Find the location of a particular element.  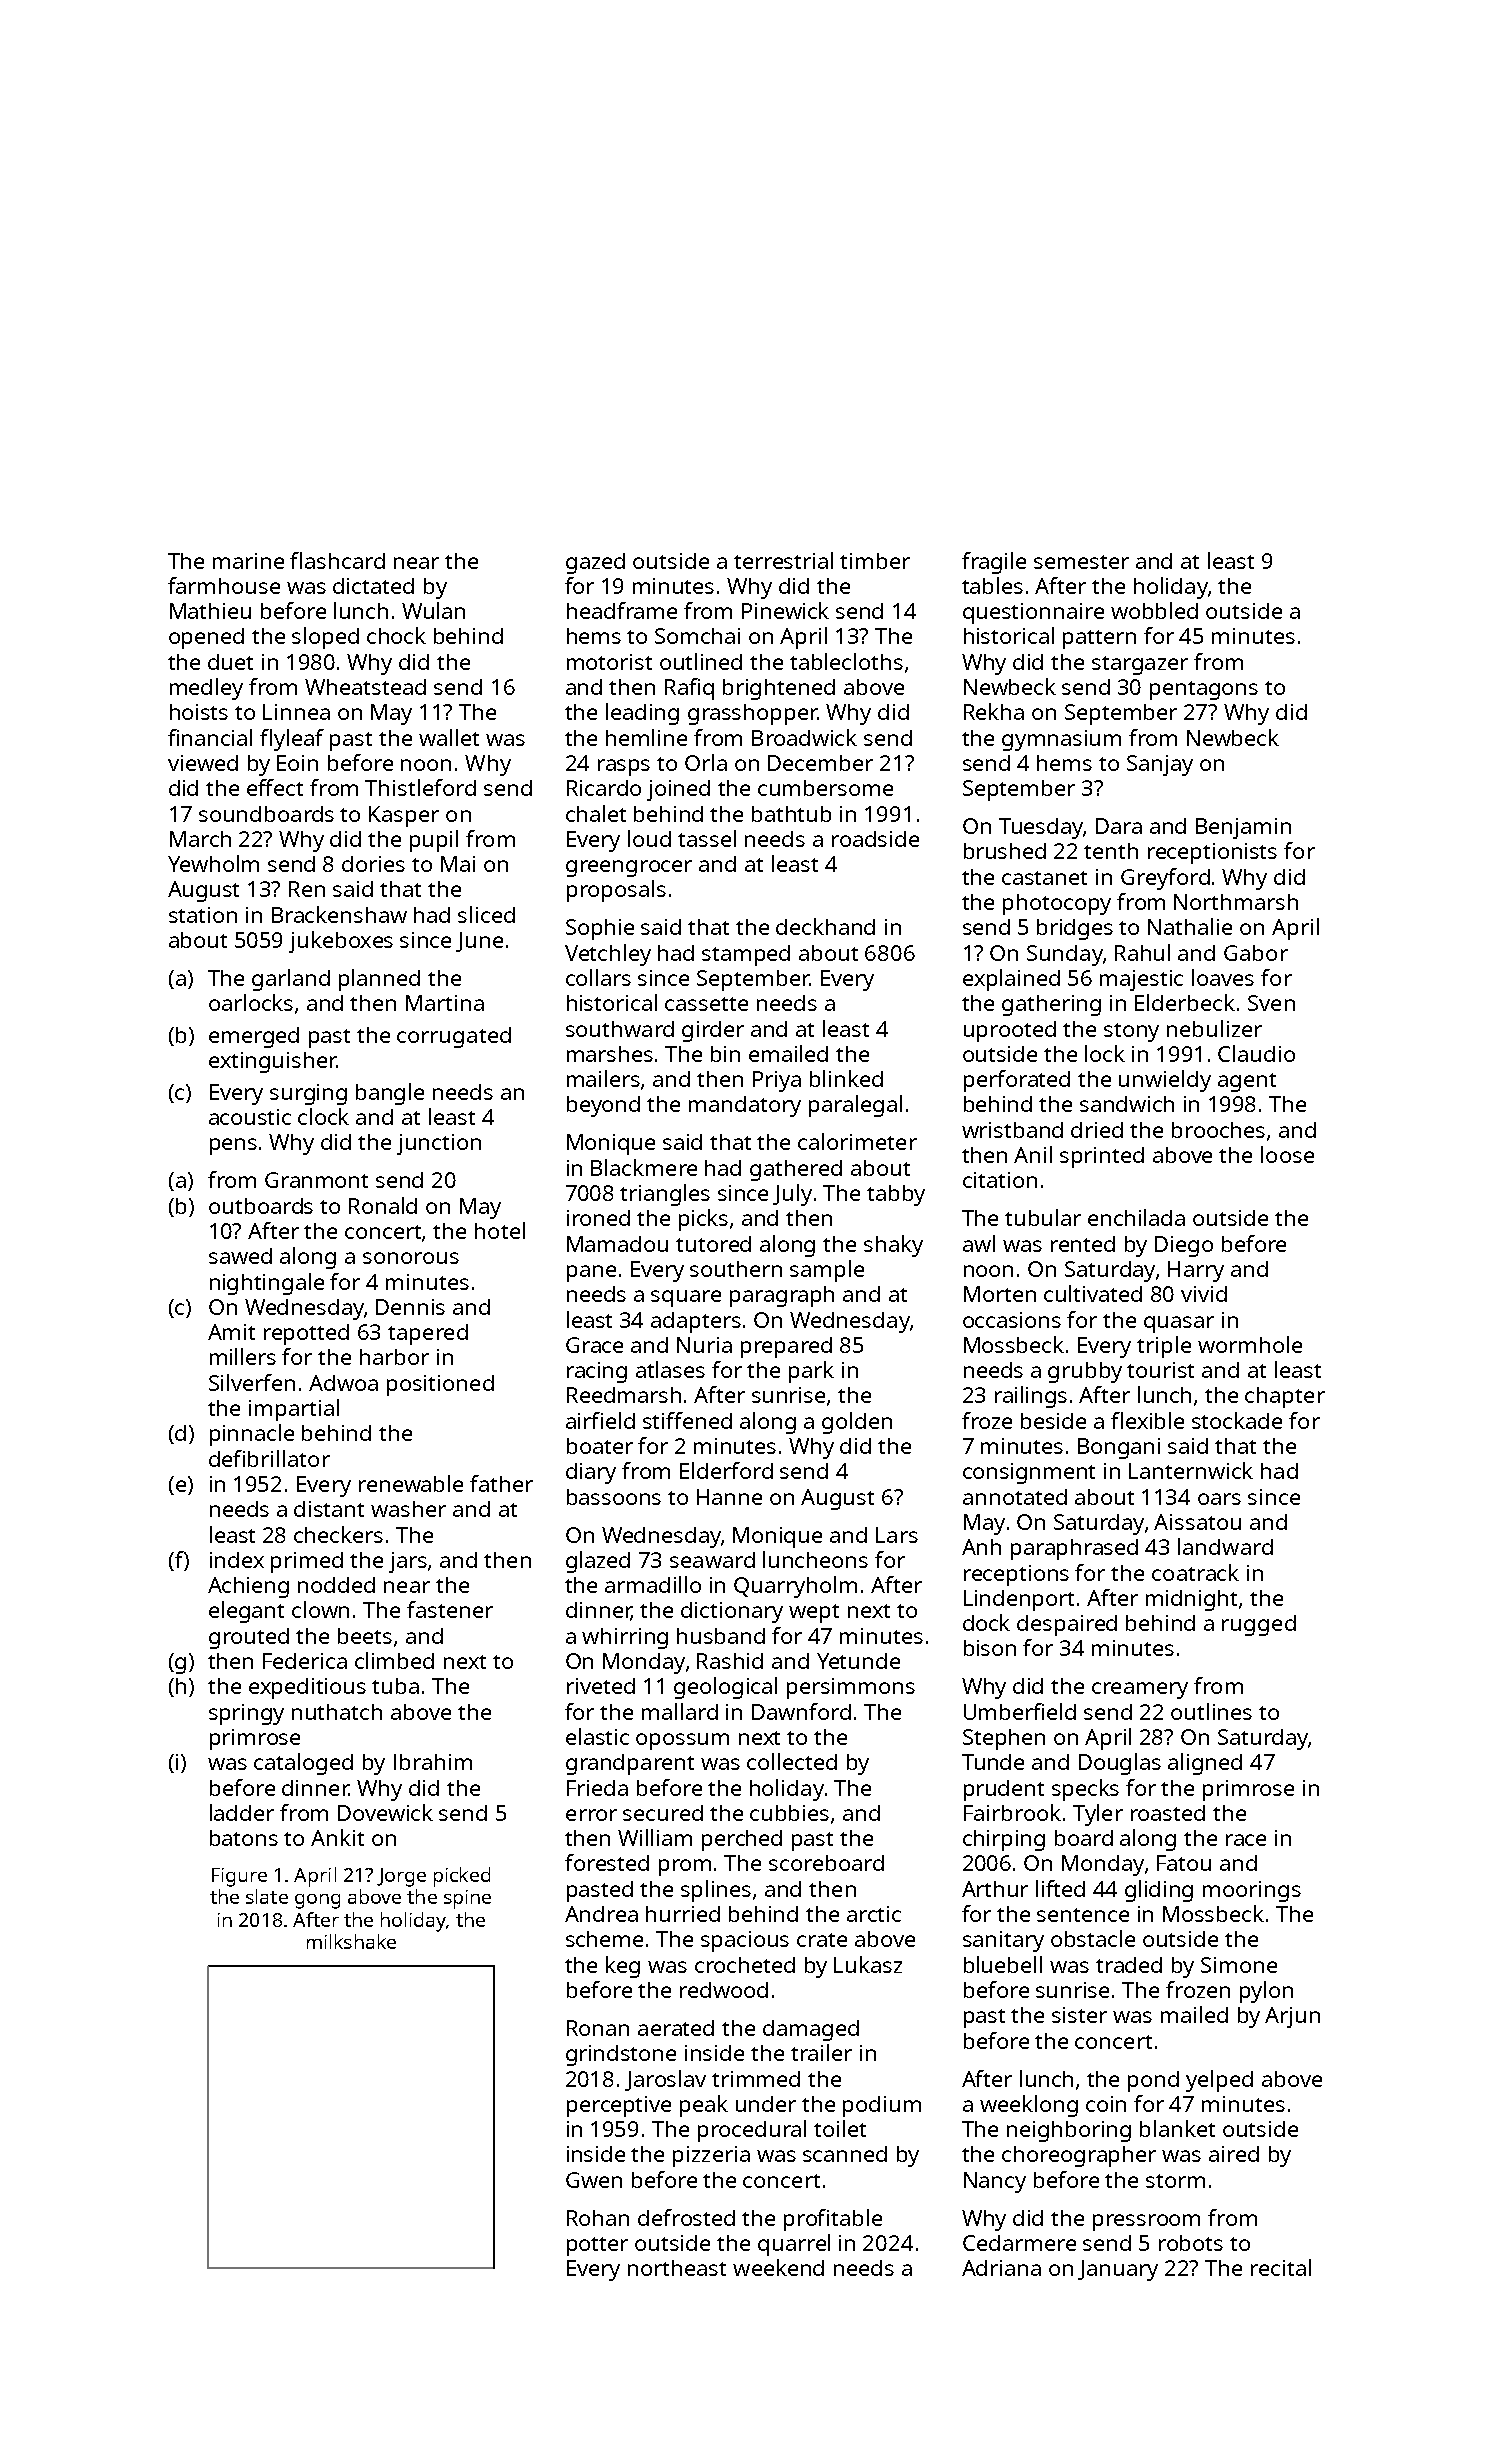

sawed is located at coordinates (240, 1256).
